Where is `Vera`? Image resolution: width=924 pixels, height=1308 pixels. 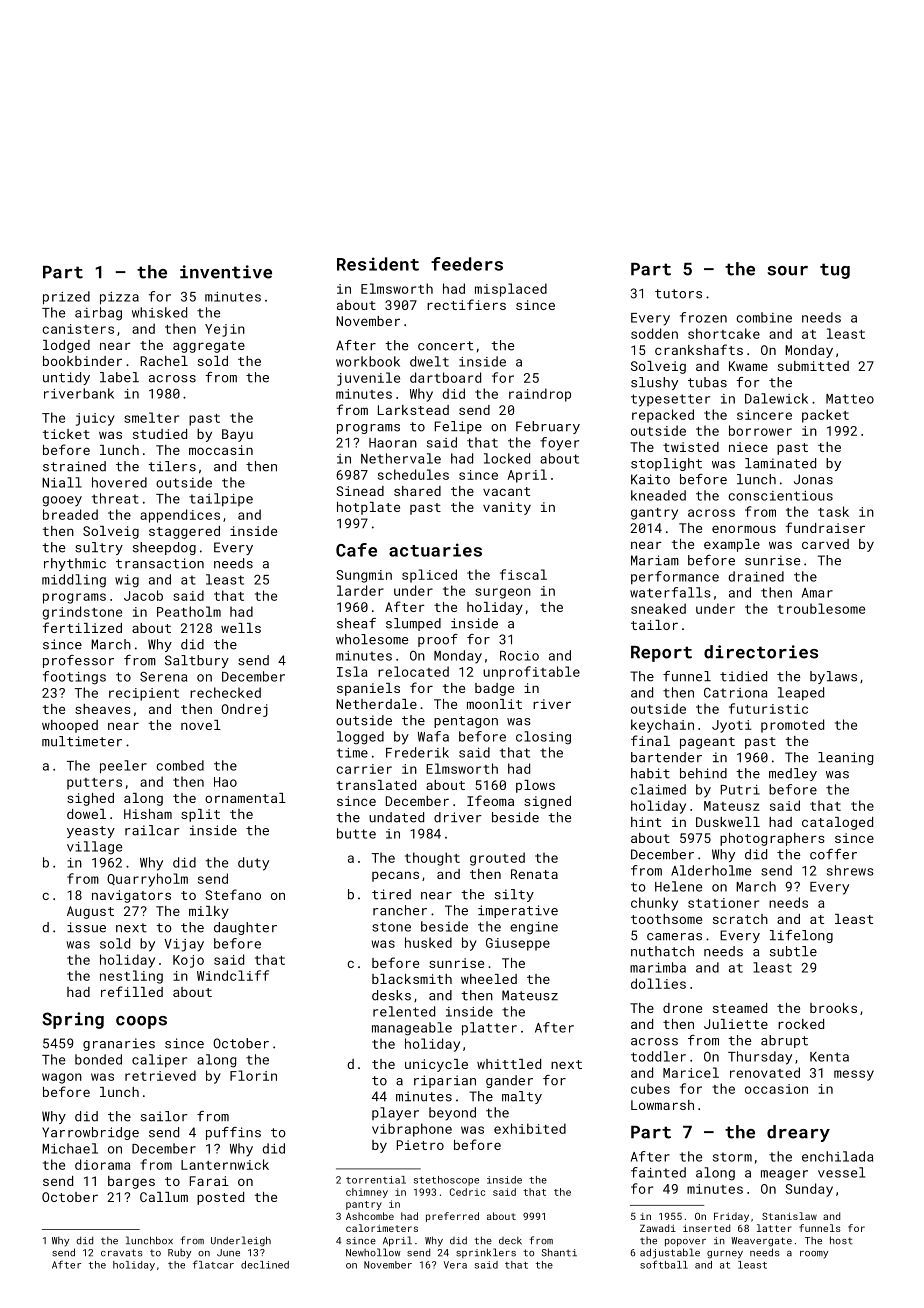
Vera is located at coordinates (455, 1265).
